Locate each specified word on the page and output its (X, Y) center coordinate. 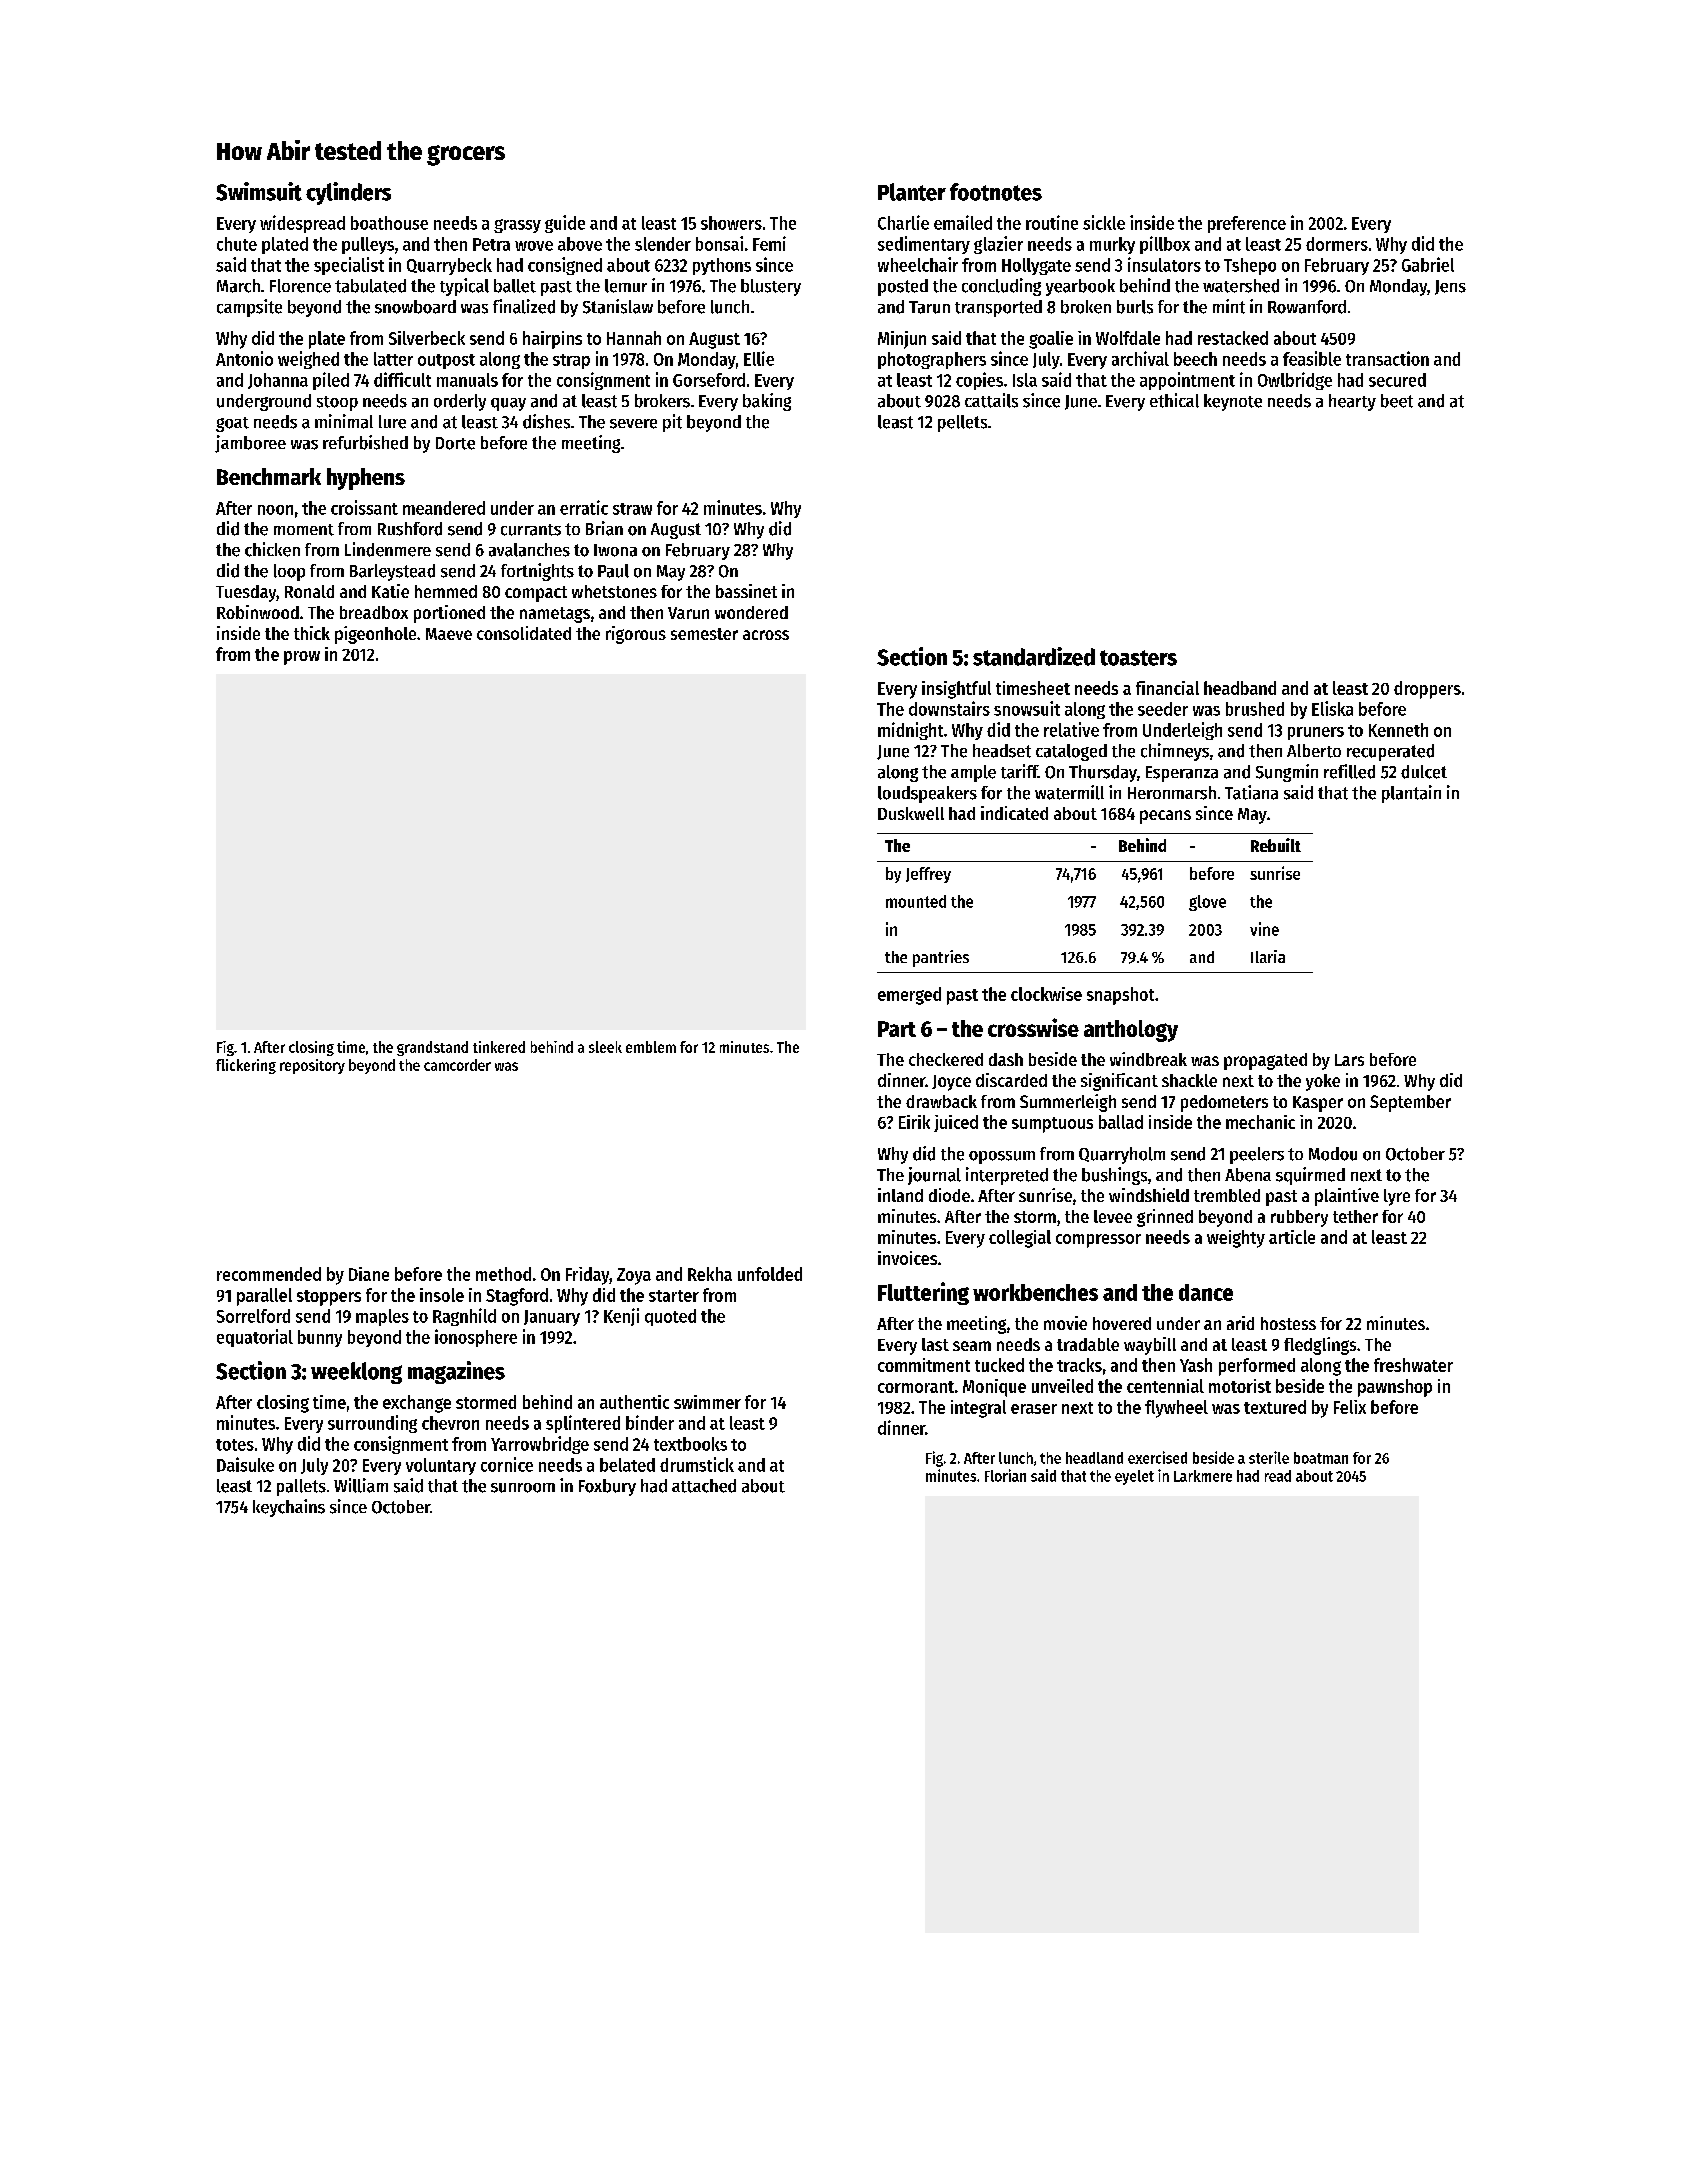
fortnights (537, 572)
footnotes (996, 192)
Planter (912, 192)
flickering (246, 1066)
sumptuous (1052, 1125)
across (766, 635)
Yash (1196, 1365)
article (1292, 1237)
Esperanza (1182, 774)
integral (978, 1409)
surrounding (372, 1424)
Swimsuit (259, 191)
